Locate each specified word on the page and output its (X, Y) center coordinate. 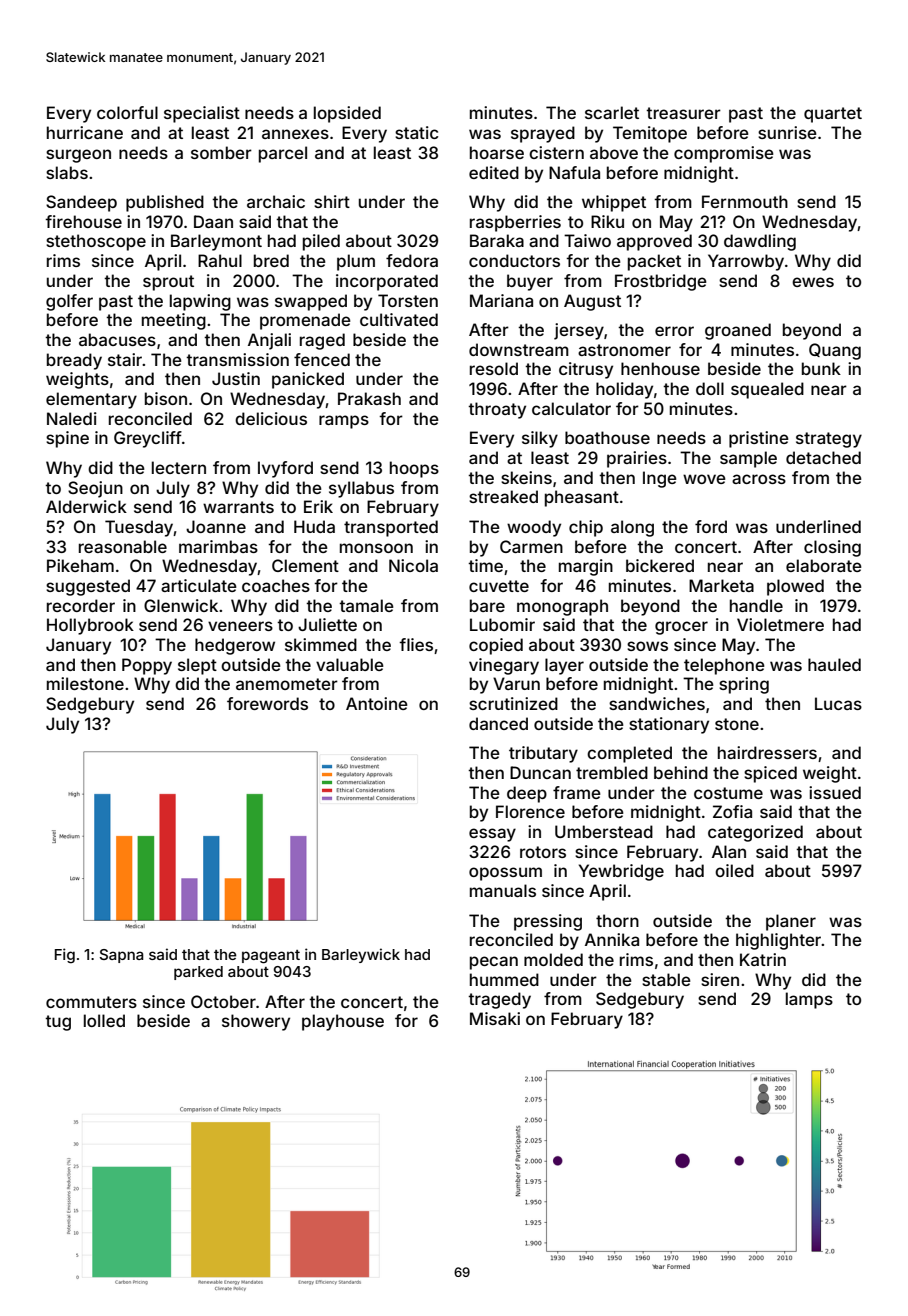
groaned (738, 331)
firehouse (83, 221)
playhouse (343, 1022)
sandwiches (657, 703)
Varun (516, 683)
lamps (809, 1000)
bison (166, 398)
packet (654, 262)
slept (197, 666)
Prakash (369, 398)
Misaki (495, 1018)
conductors (514, 260)
